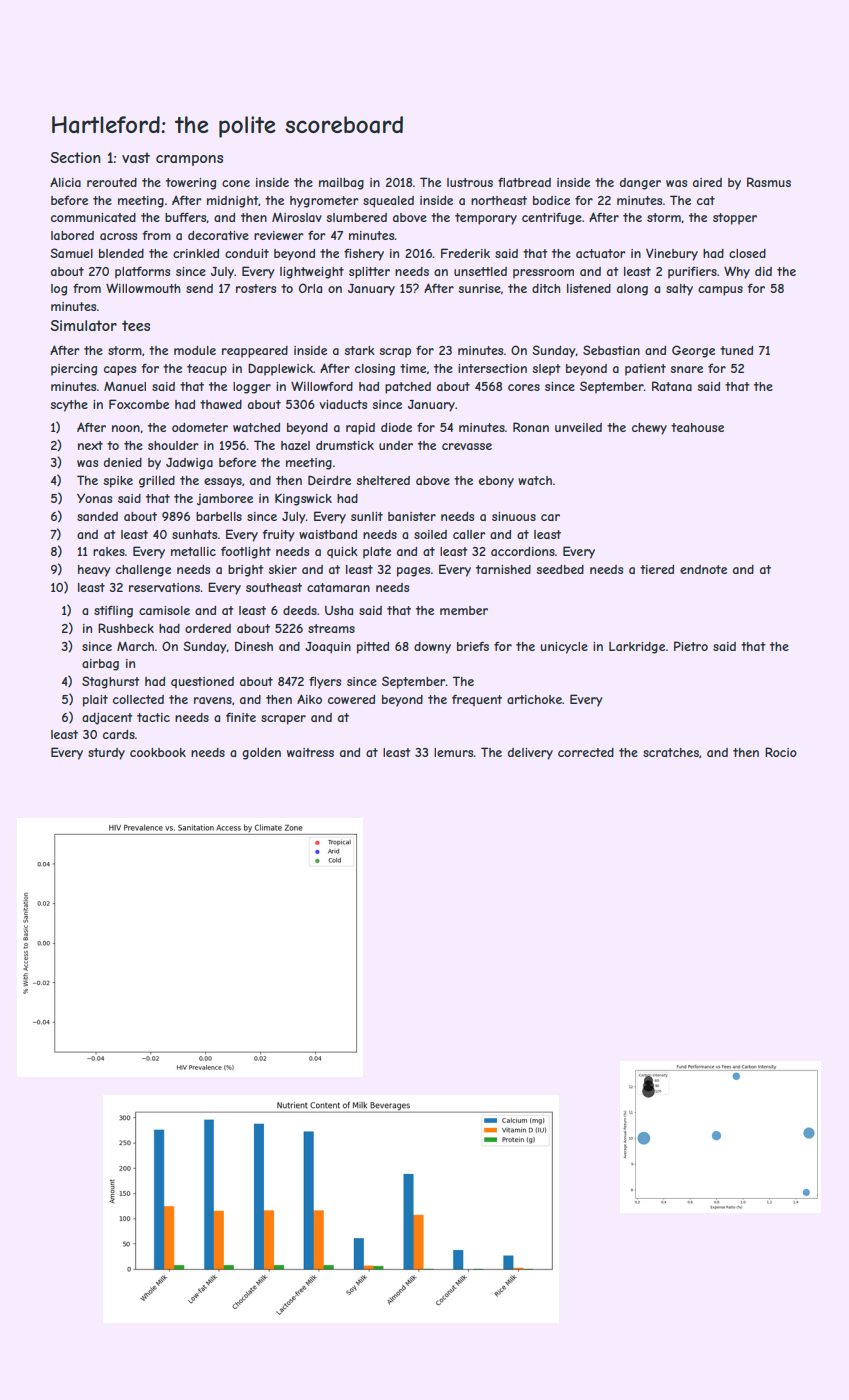 This screenshot has width=849, height=1400. Describe the element at coordinates (158, 752) in the screenshot. I see `cookbook` at that location.
